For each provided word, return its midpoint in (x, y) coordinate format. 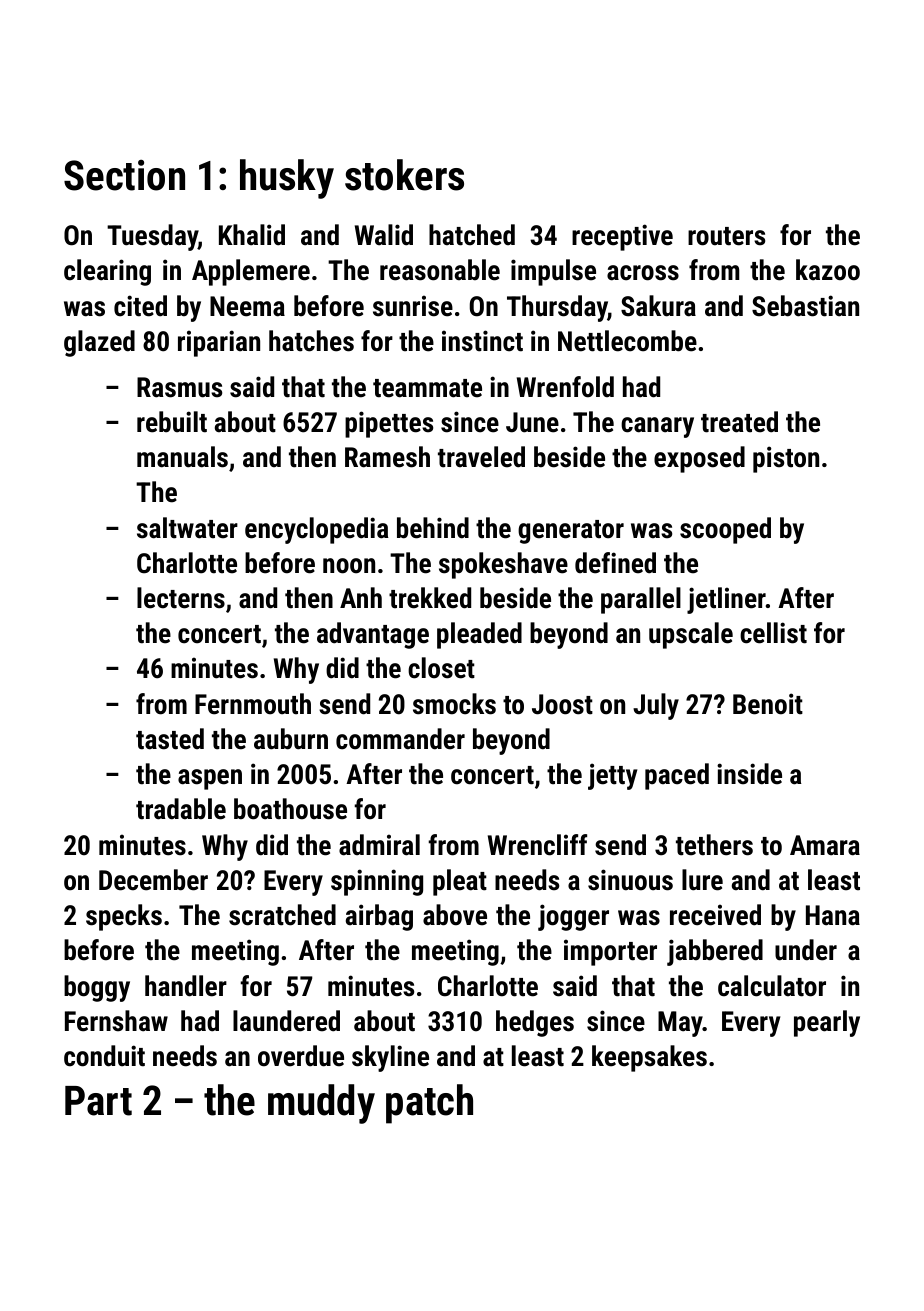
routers (726, 236)
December (153, 880)
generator (571, 532)
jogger (573, 917)
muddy (321, 1104)
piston (786, 459)
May (680, 1024)
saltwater (187, 528)
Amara (825, 845)
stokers (404, 175)
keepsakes (649, 1058)
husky (287, 179)
